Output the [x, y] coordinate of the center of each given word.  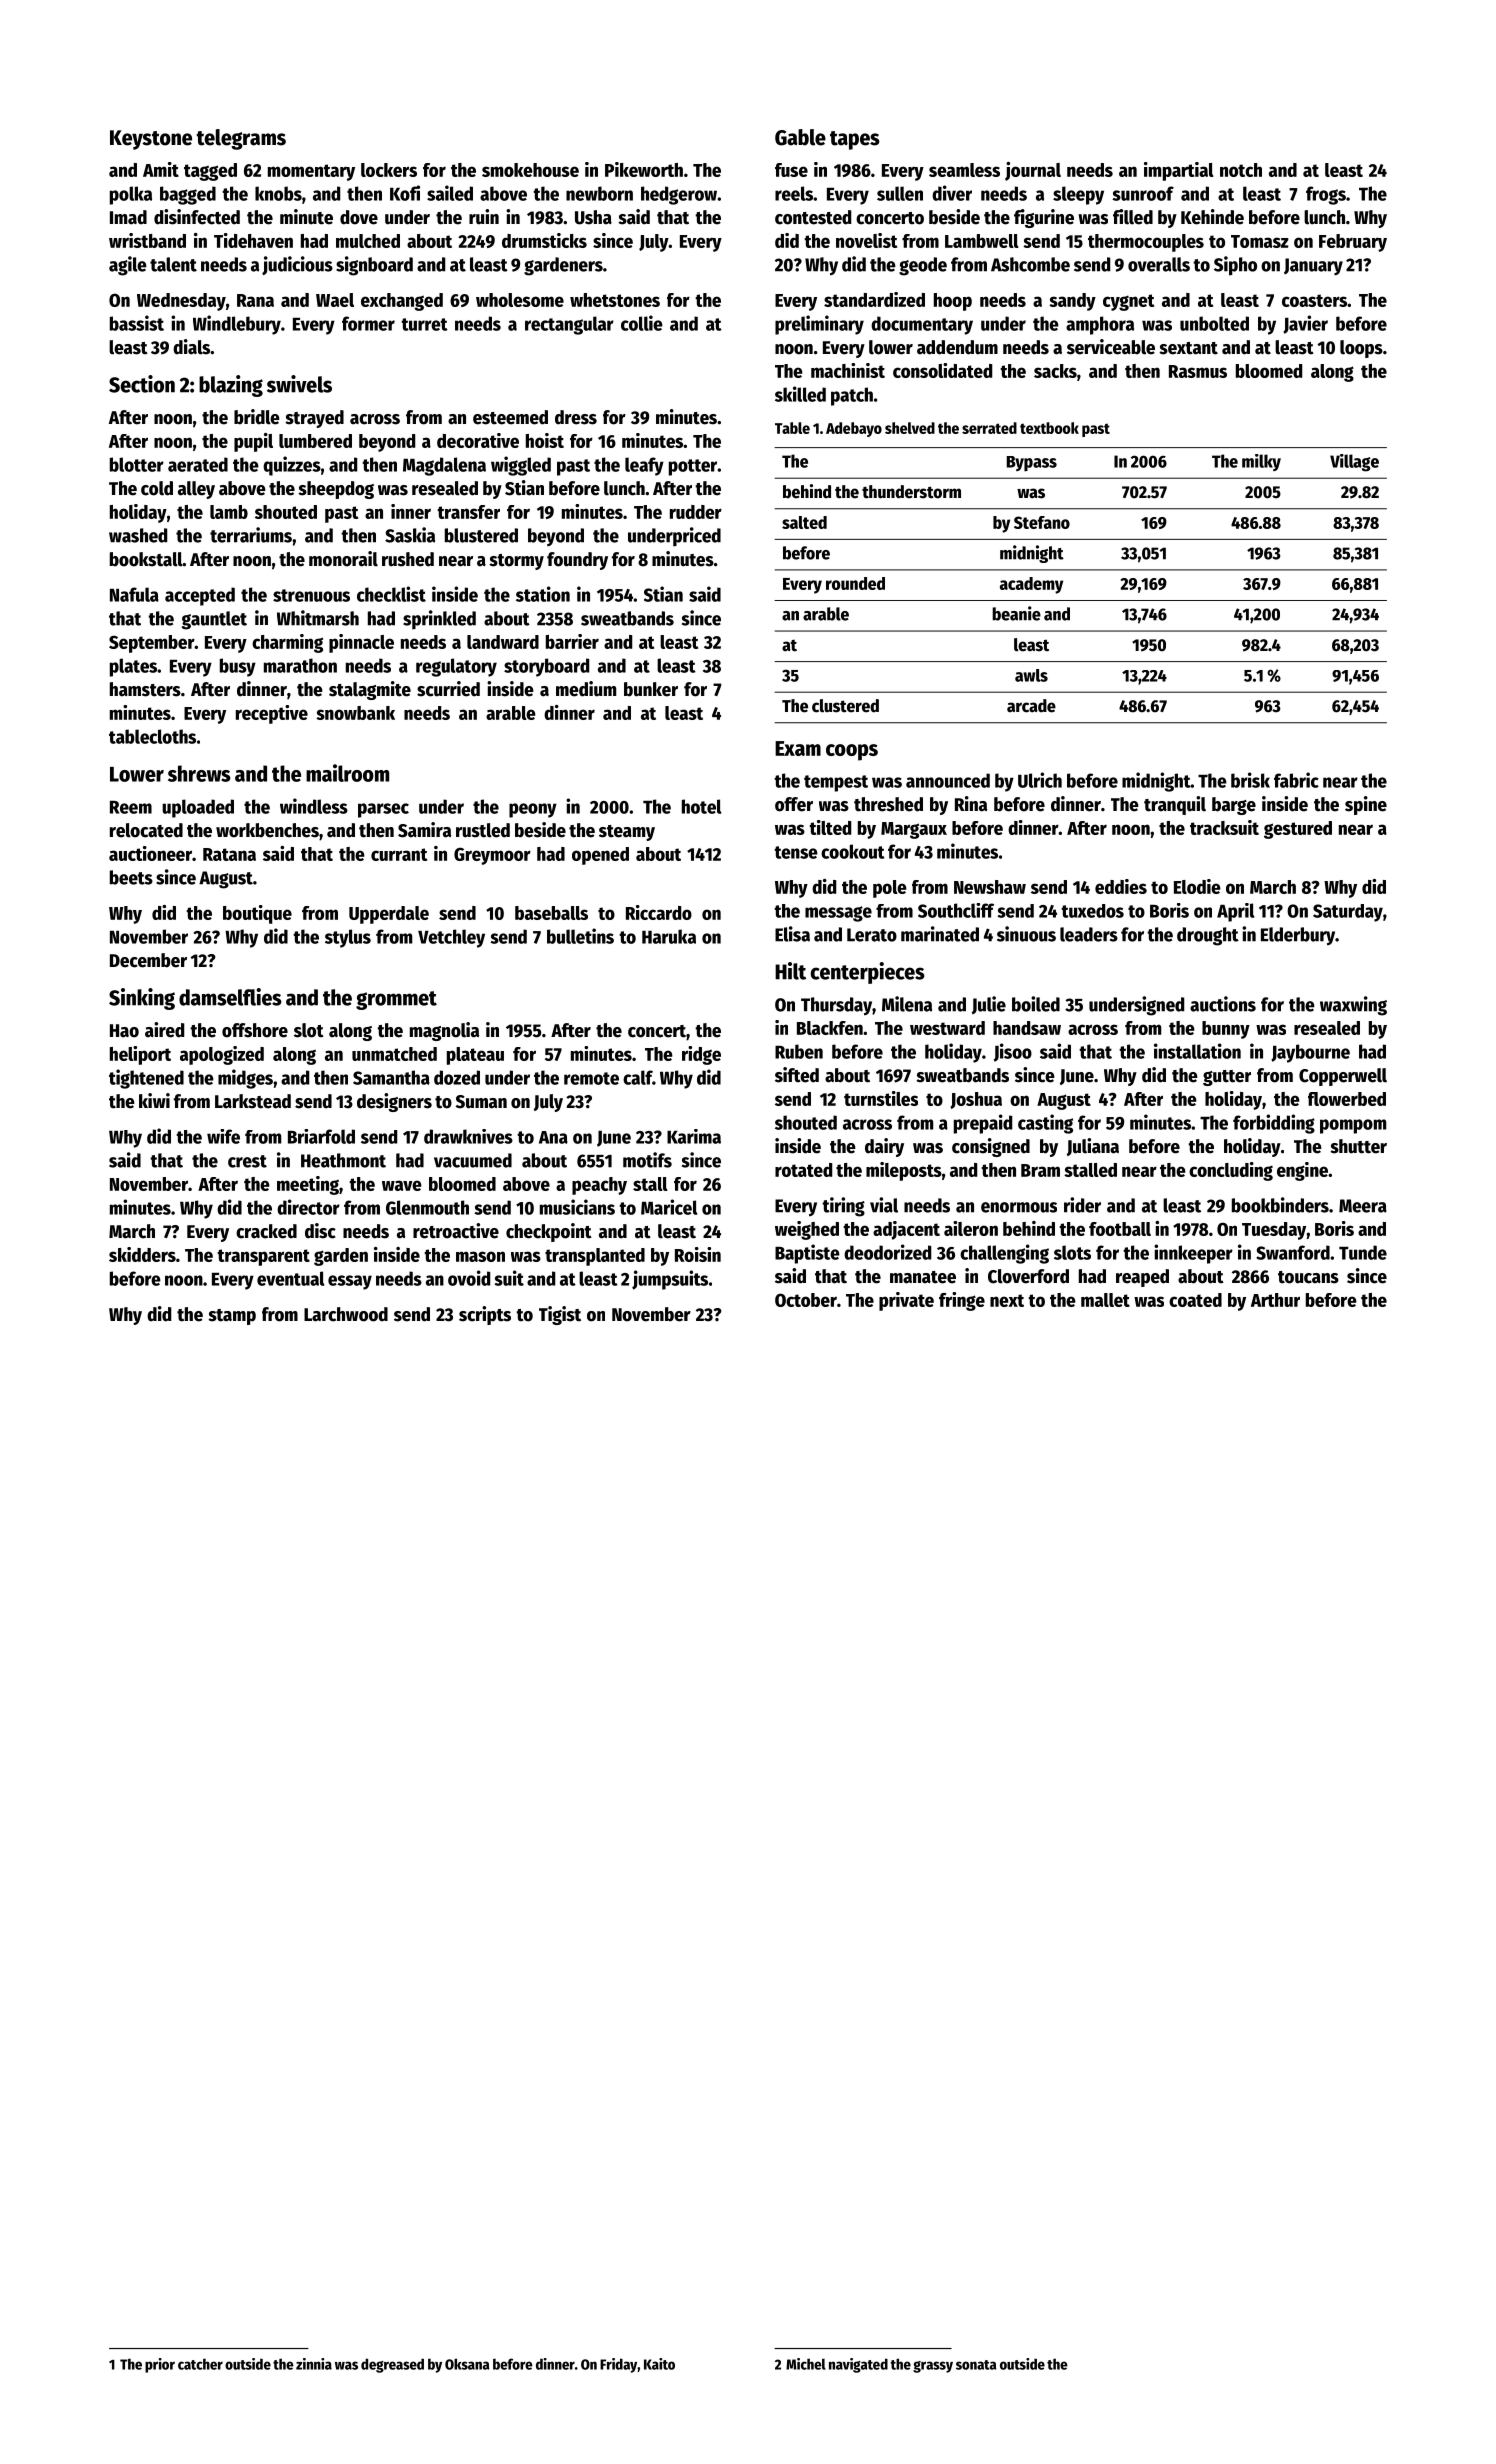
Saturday [1348, 913]
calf [638, 1077]
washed [138, 535]
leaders [1089, 934]
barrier [572, 641]
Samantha [391, 1077]
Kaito [659, 2364]
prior [160, 2365]
